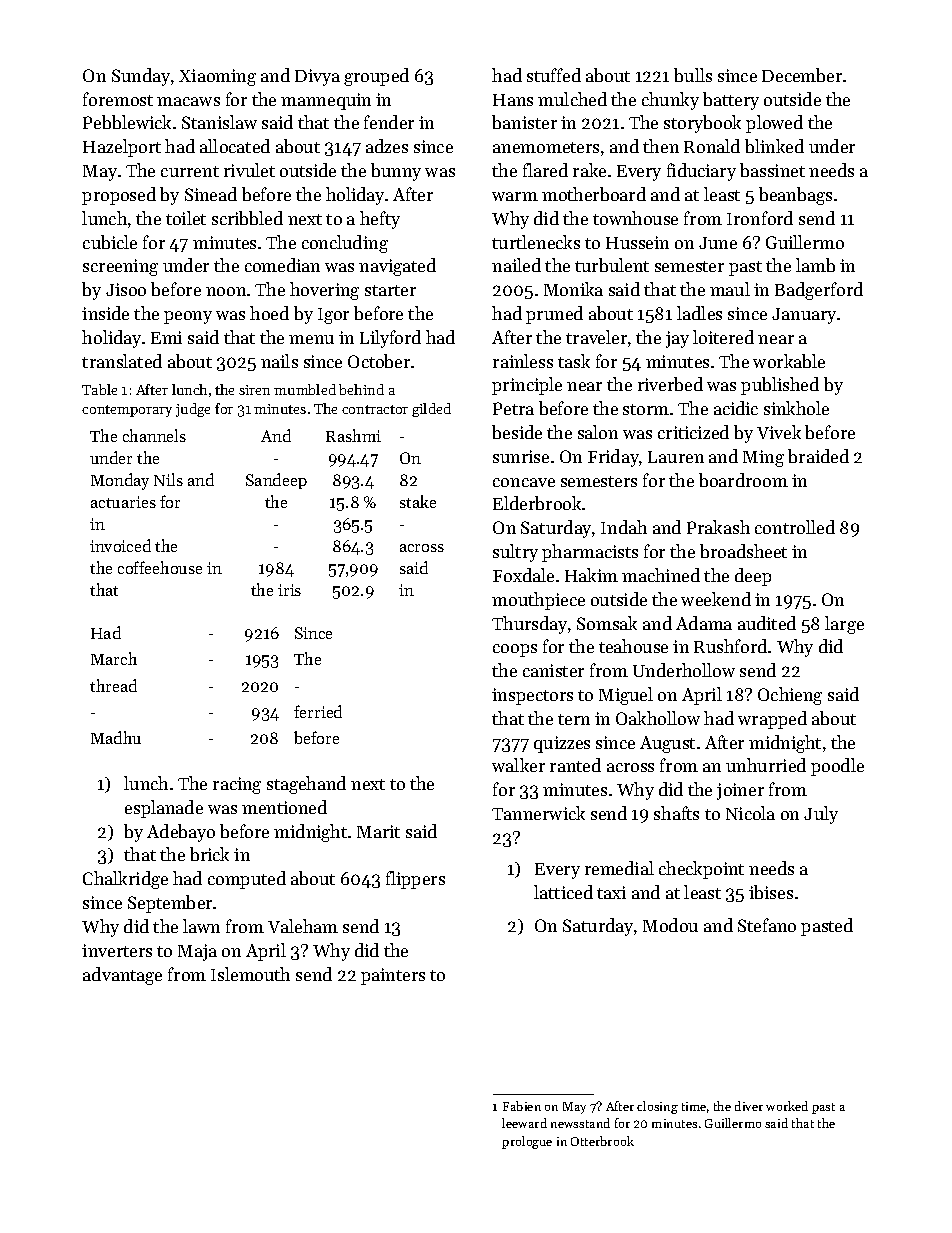 The height and width of the screenshot is (1233, 952). I want to click on worked, so click(787, 1106).
